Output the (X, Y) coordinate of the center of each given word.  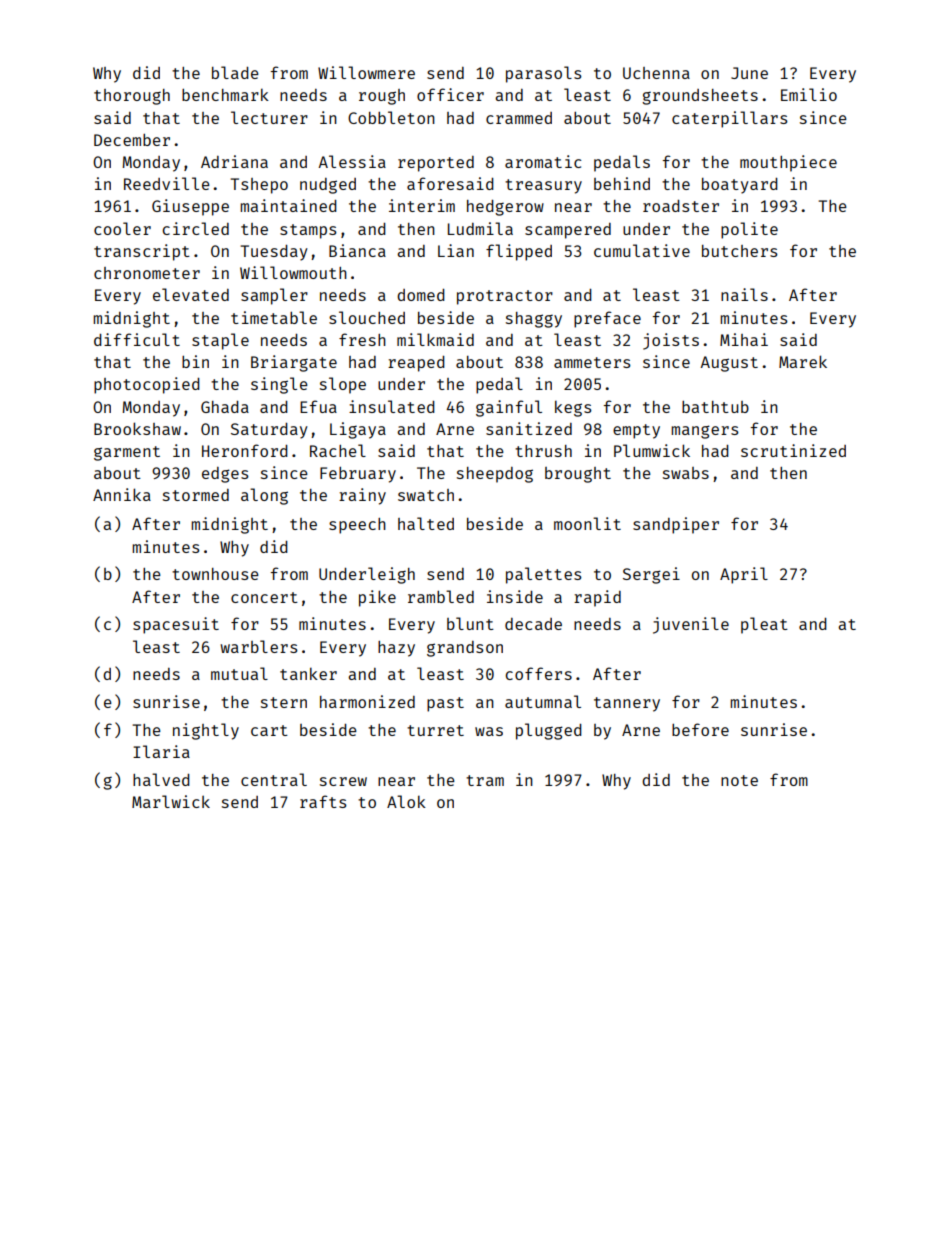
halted (426, 523)
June (749, 73)
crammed (519, 118)
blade (235, 72)
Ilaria (161, 751)
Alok (406, 801)
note (739, 780)
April (744, 575)
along (264, 496)
